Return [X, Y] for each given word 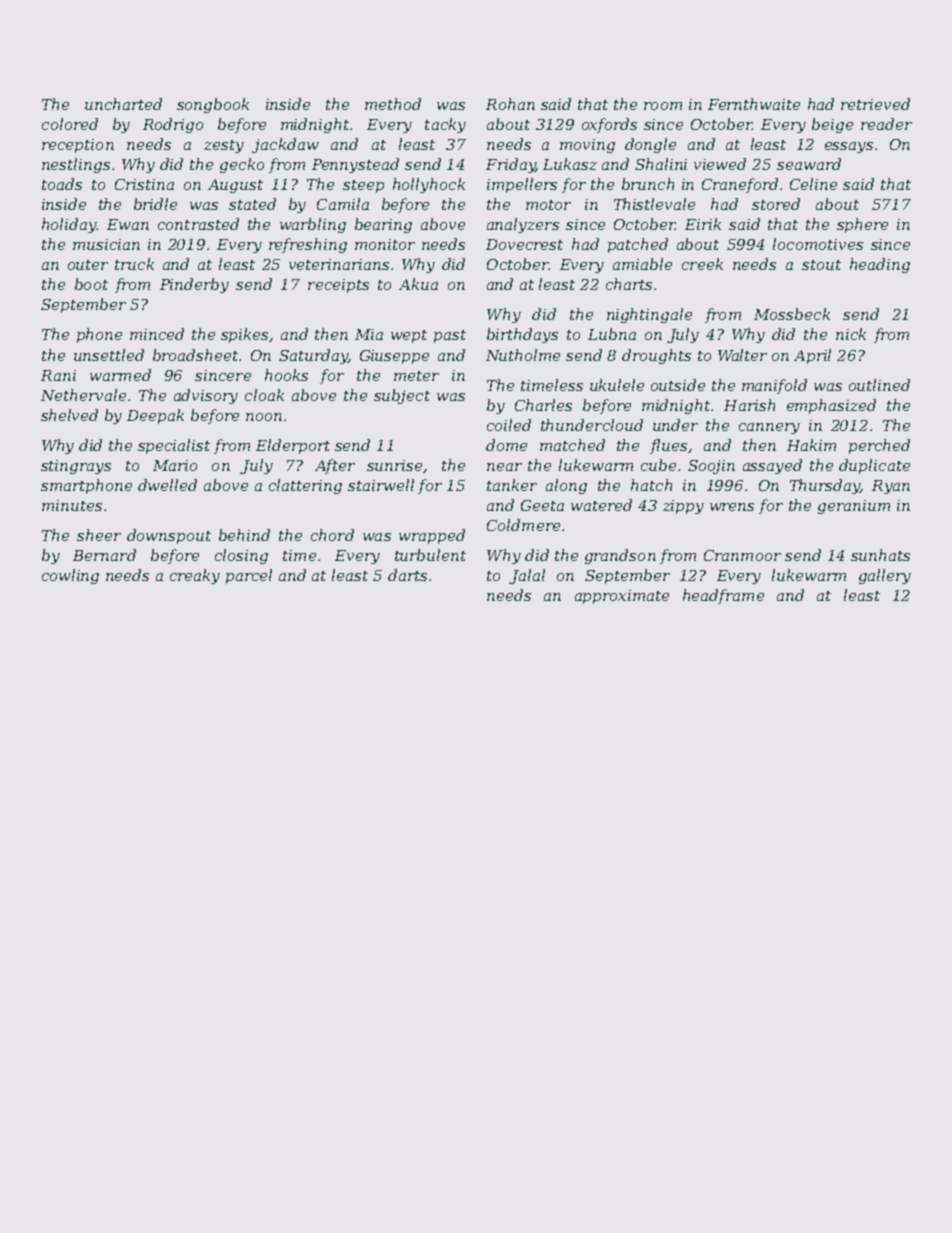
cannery [769, 428]
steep [363, 186]
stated [252, 204]
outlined [879, 385]
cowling [70, 576]
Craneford [740, 185]
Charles [543, 405]
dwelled [167, 485]
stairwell [381, 485]
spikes [244, 335]
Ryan [891, 487]
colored [70, 124]
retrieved [875, 104]
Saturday [313, 356]
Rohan [510, 104]
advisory [206, 396]
